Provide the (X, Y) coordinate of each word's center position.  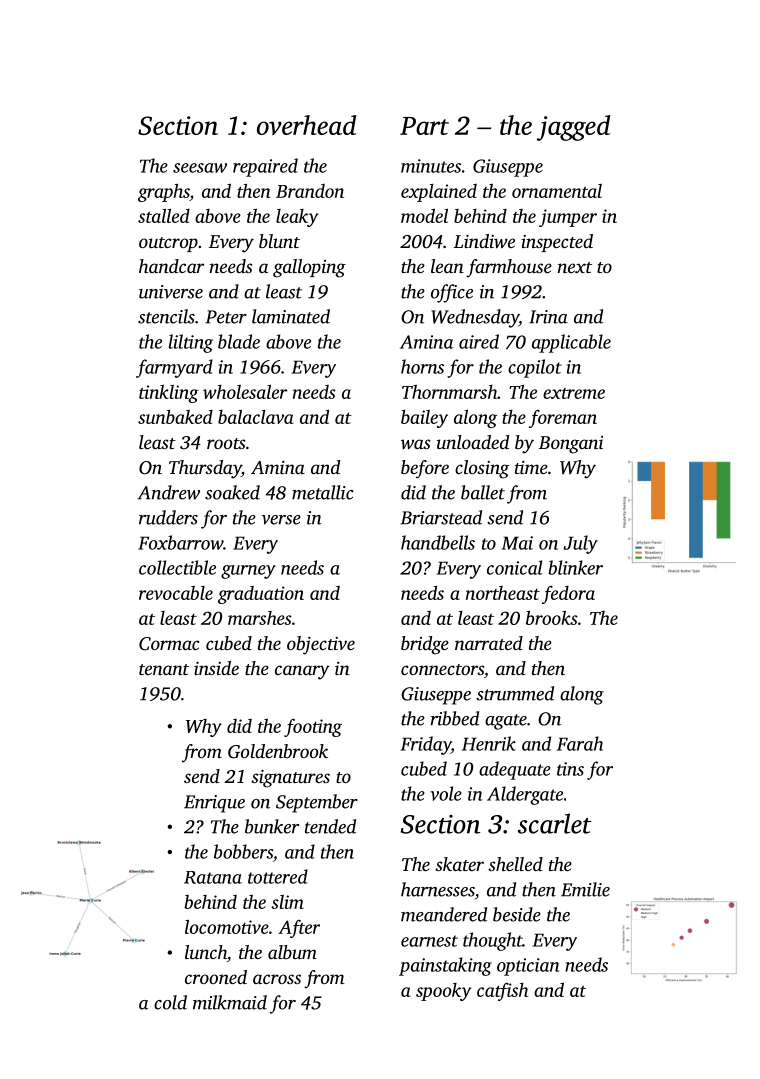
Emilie (585, 889)
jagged (573, 128)
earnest (429, 941)
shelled (515, 864)
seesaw (200, 168)
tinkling (169, 393)
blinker (575, 567)
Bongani (571, 445)
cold (170, 1002)
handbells (438, 542)
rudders (168, 517)
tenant (164, 669)
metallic (323, 492)
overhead (306, 125)
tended (330, 826)
